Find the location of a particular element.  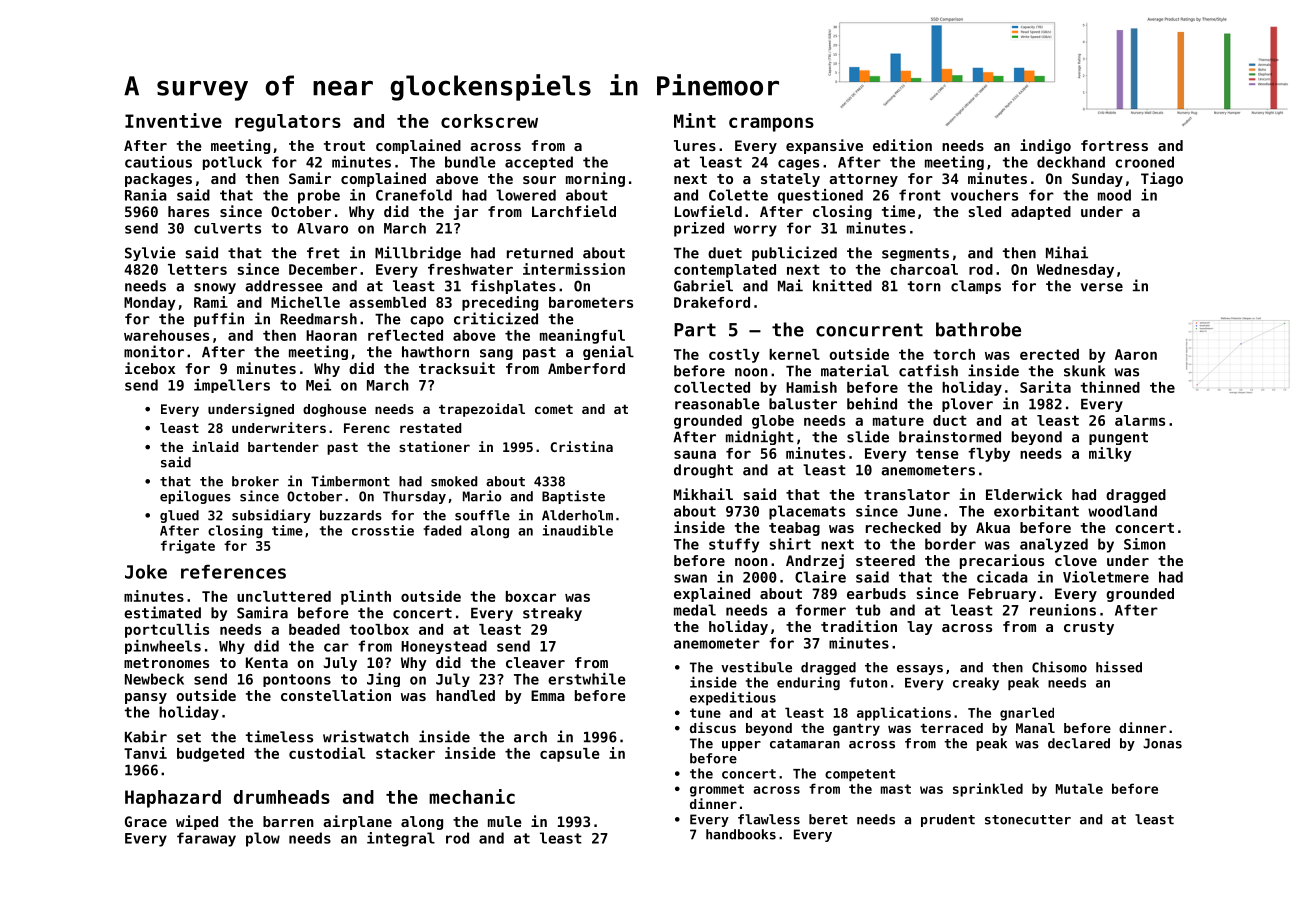

Inventive is located at coordinates (173, 120).
